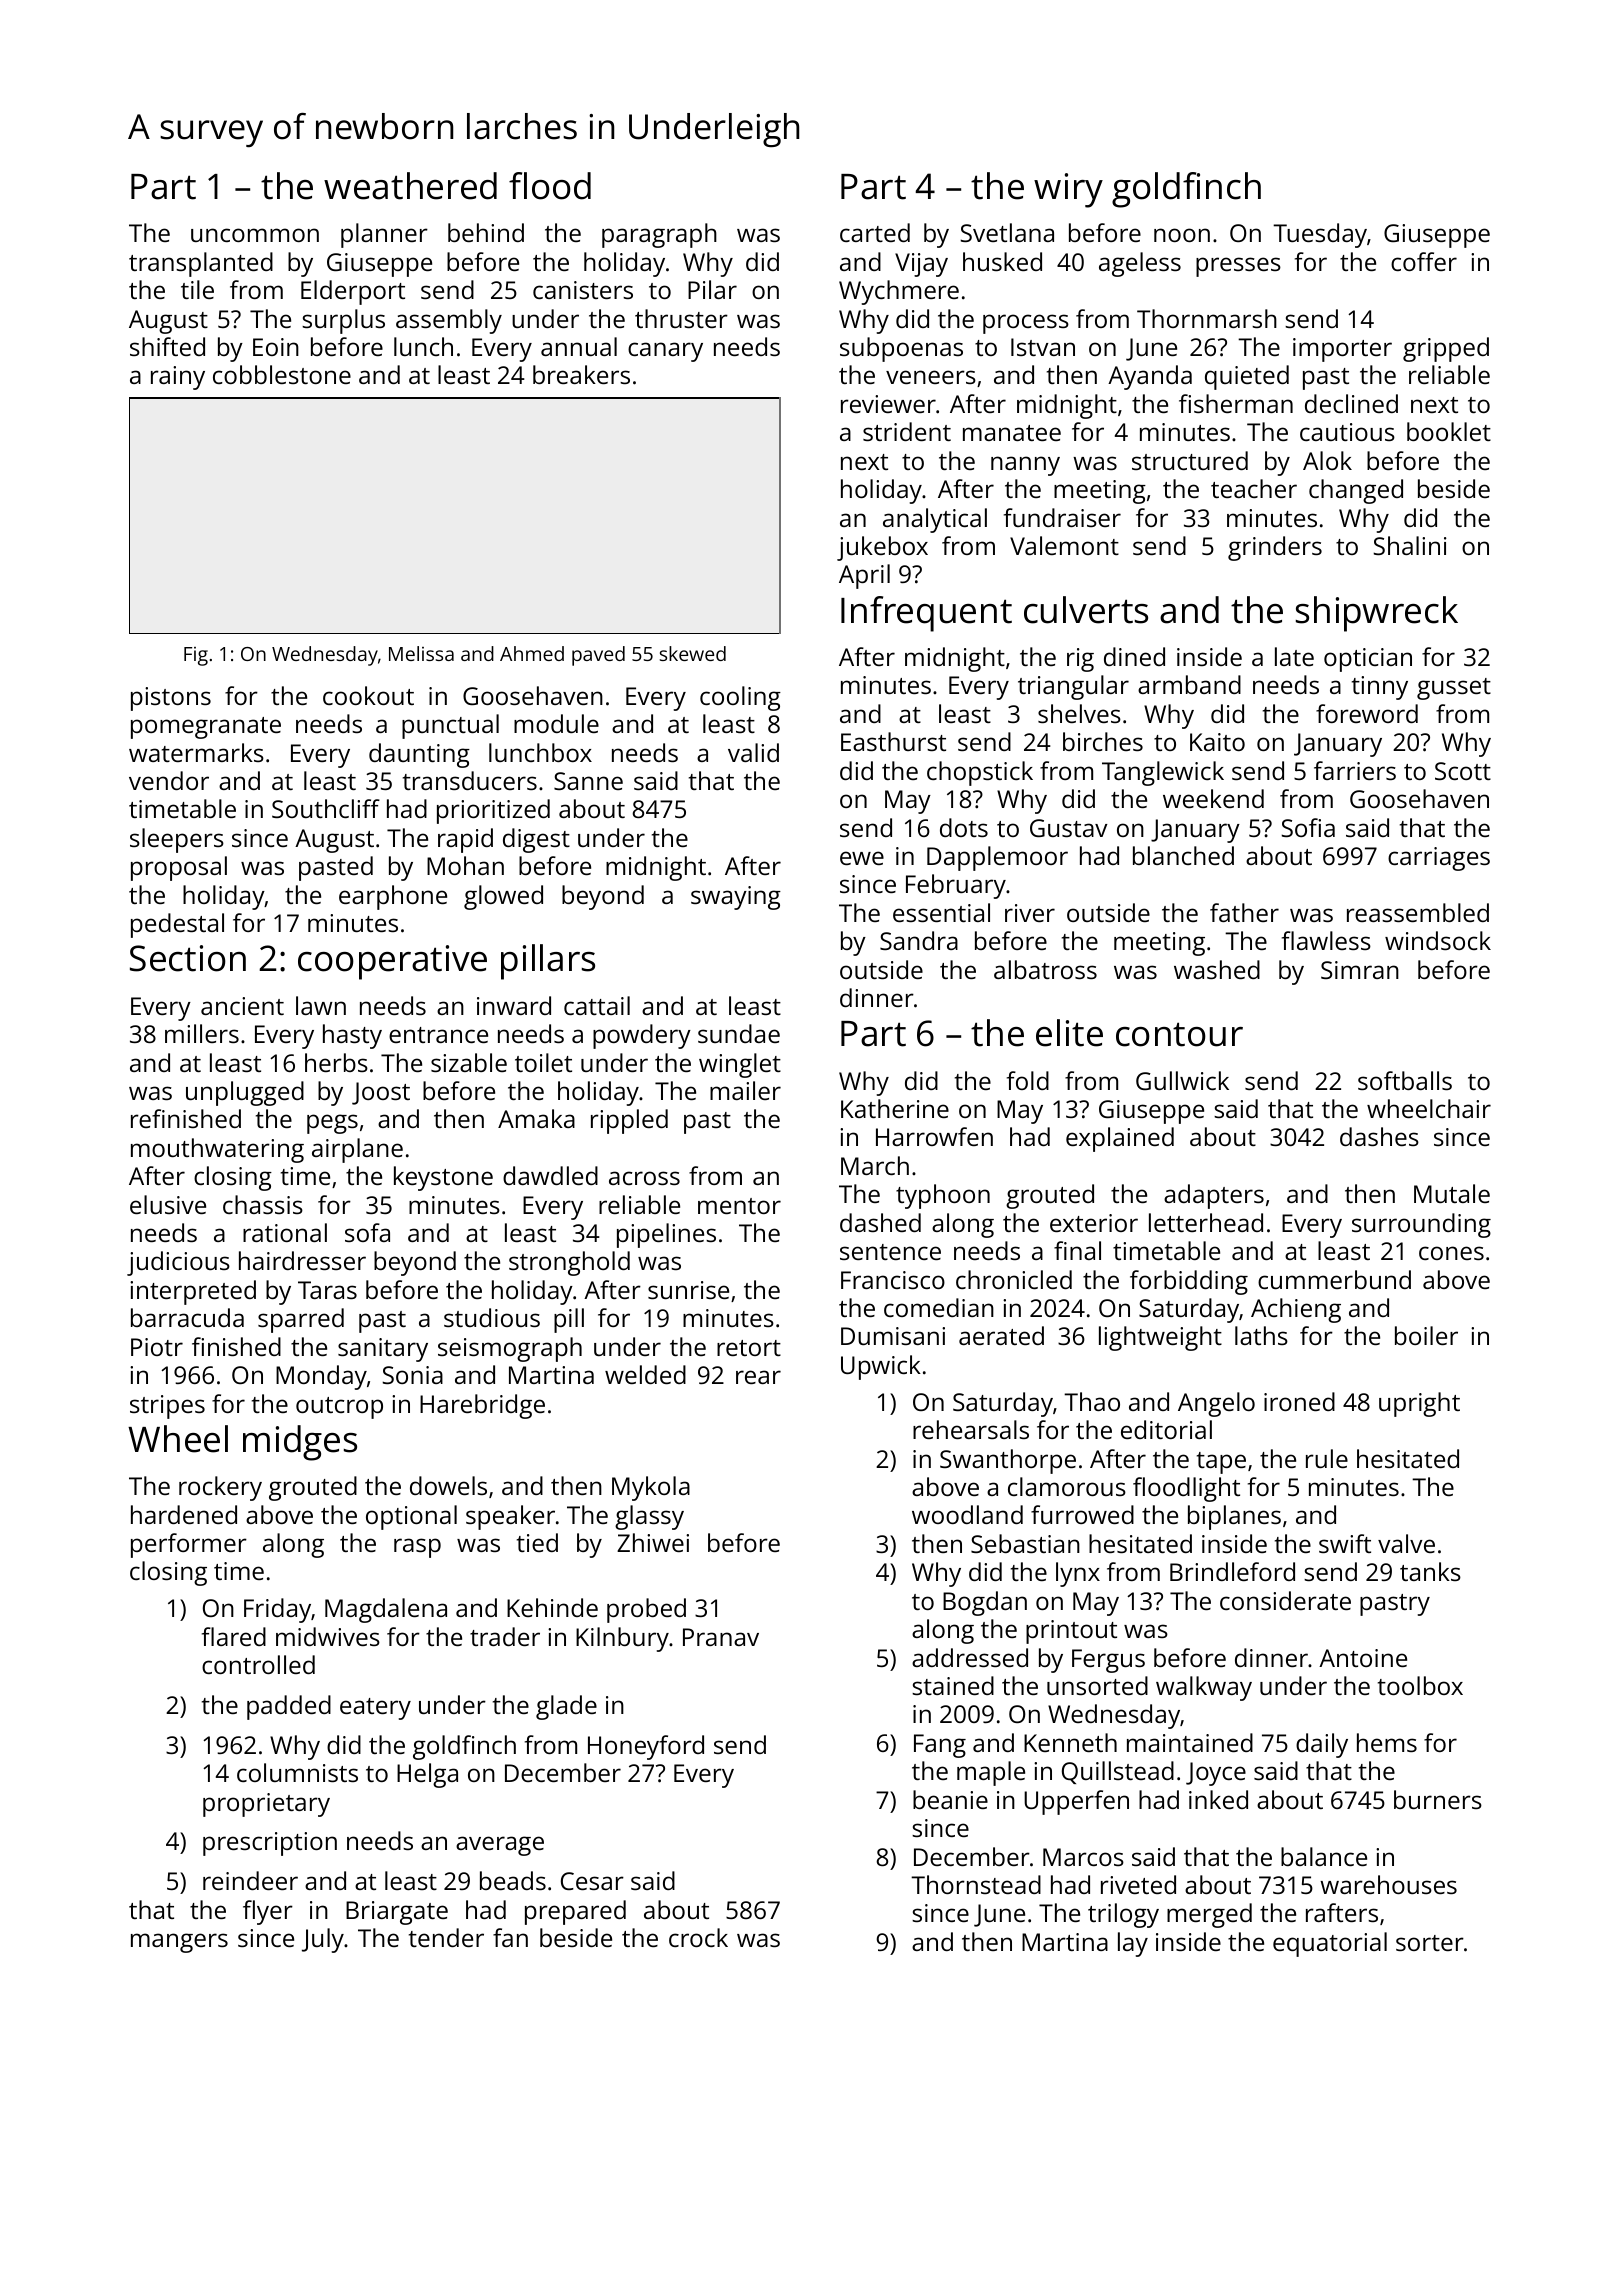 Image resolution: width=1620 pixels, height=2292 pixels. What do you see at coordinates (956, 886) in the screenshot?
I see `February` at bounding box center [956, 886].
